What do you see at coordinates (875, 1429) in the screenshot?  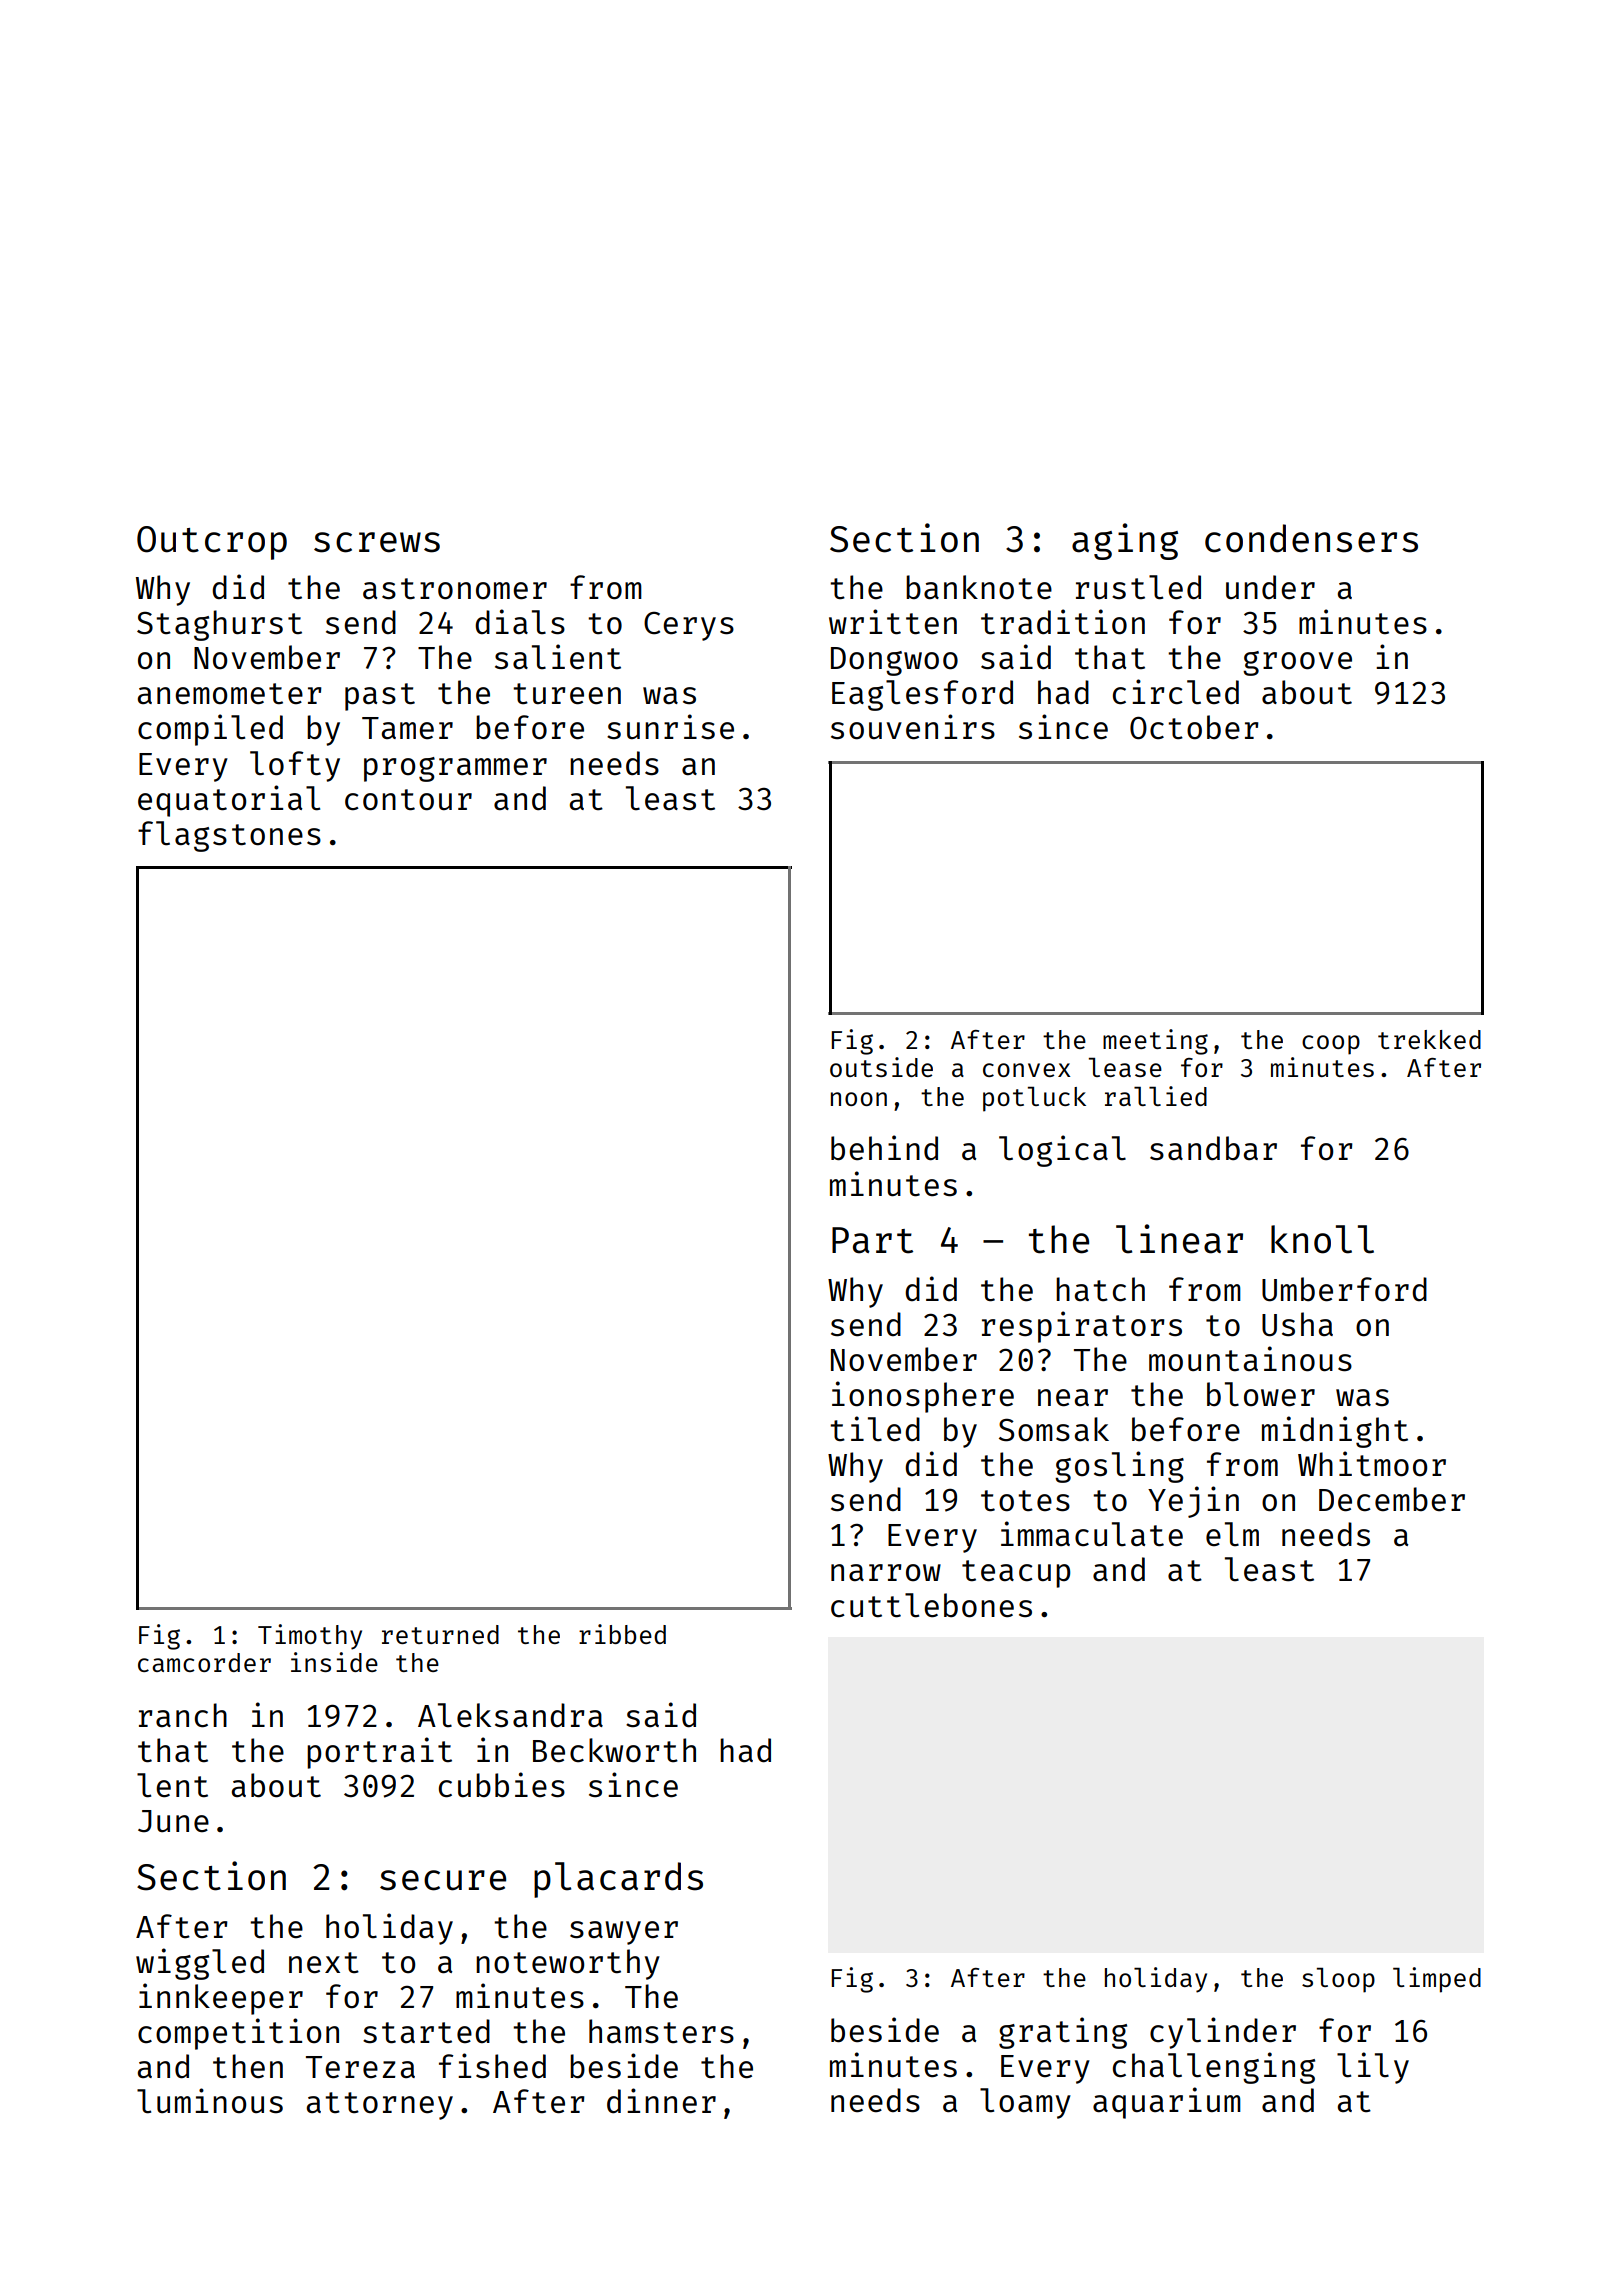 I see `tiled` at bounding box center [875, 1429].
